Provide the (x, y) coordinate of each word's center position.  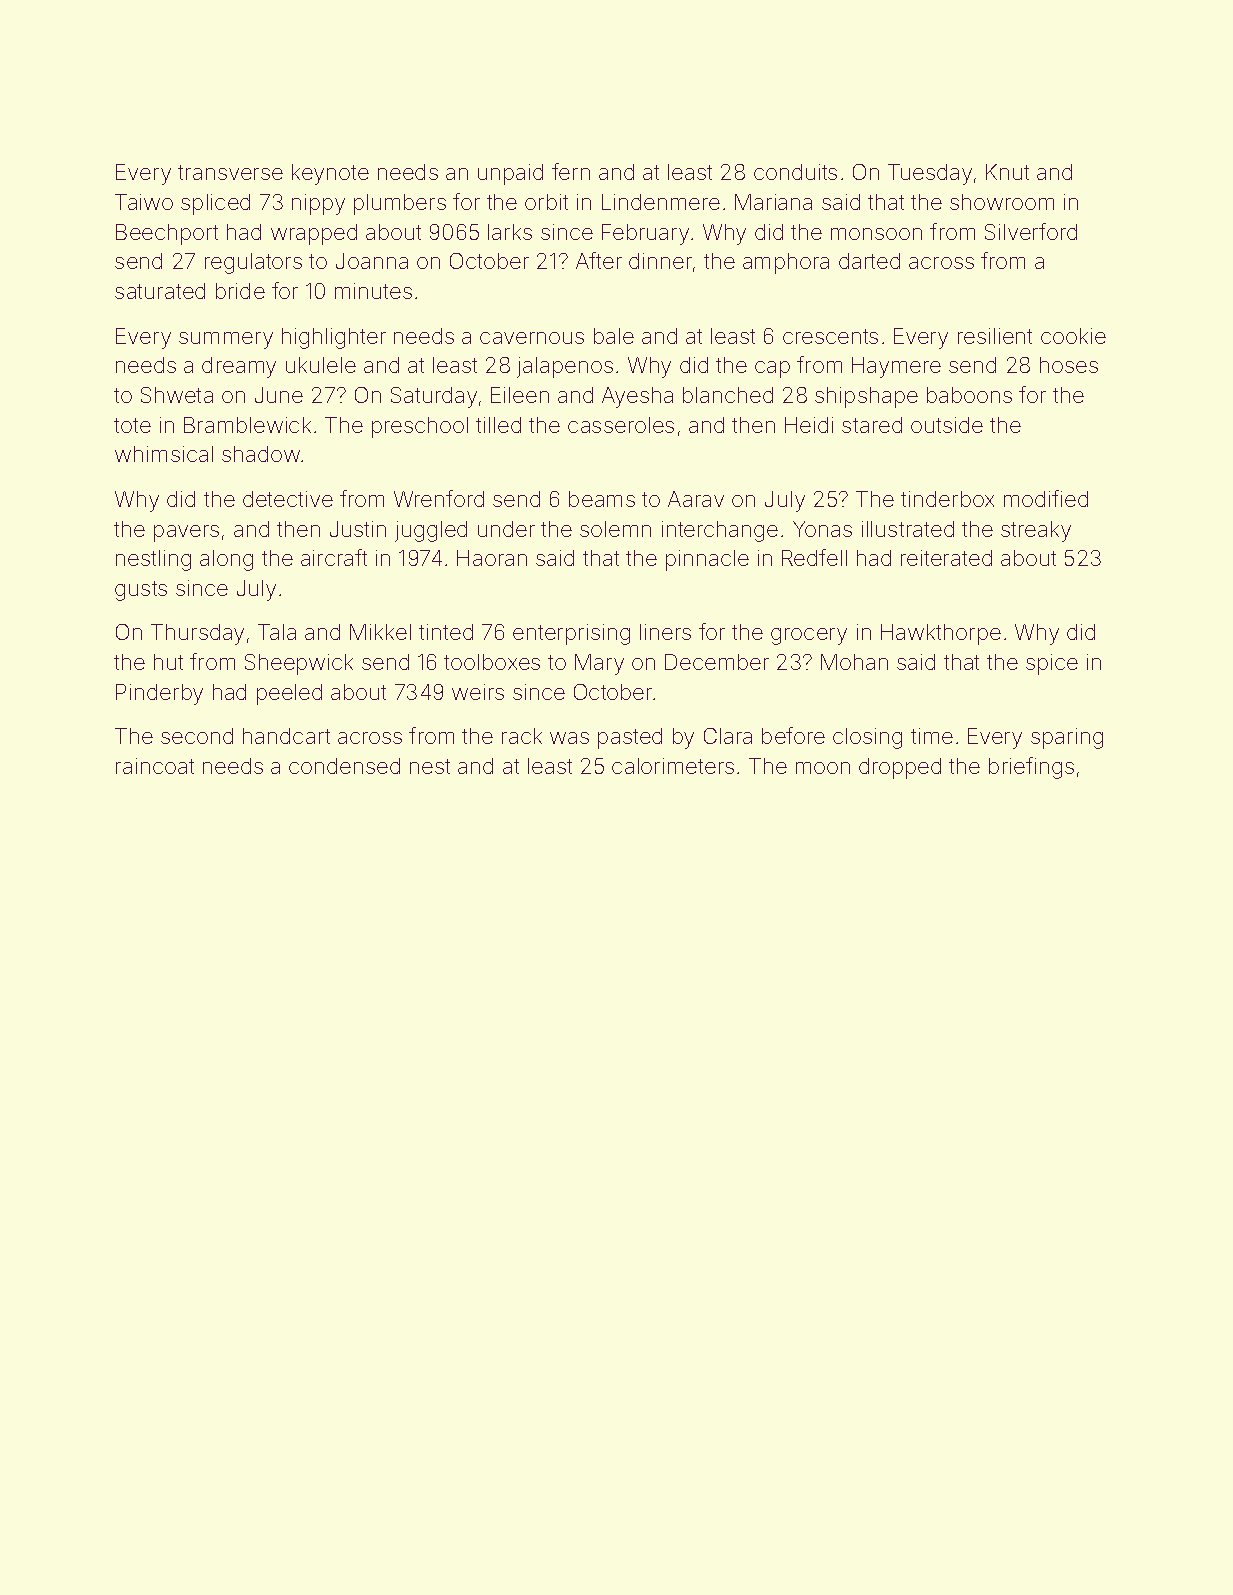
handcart (286, 736)
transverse (230, 172)
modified (1046, 498)
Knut (1007, 172)
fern (571, 171)
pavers (186, 533)
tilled (498, 425)
